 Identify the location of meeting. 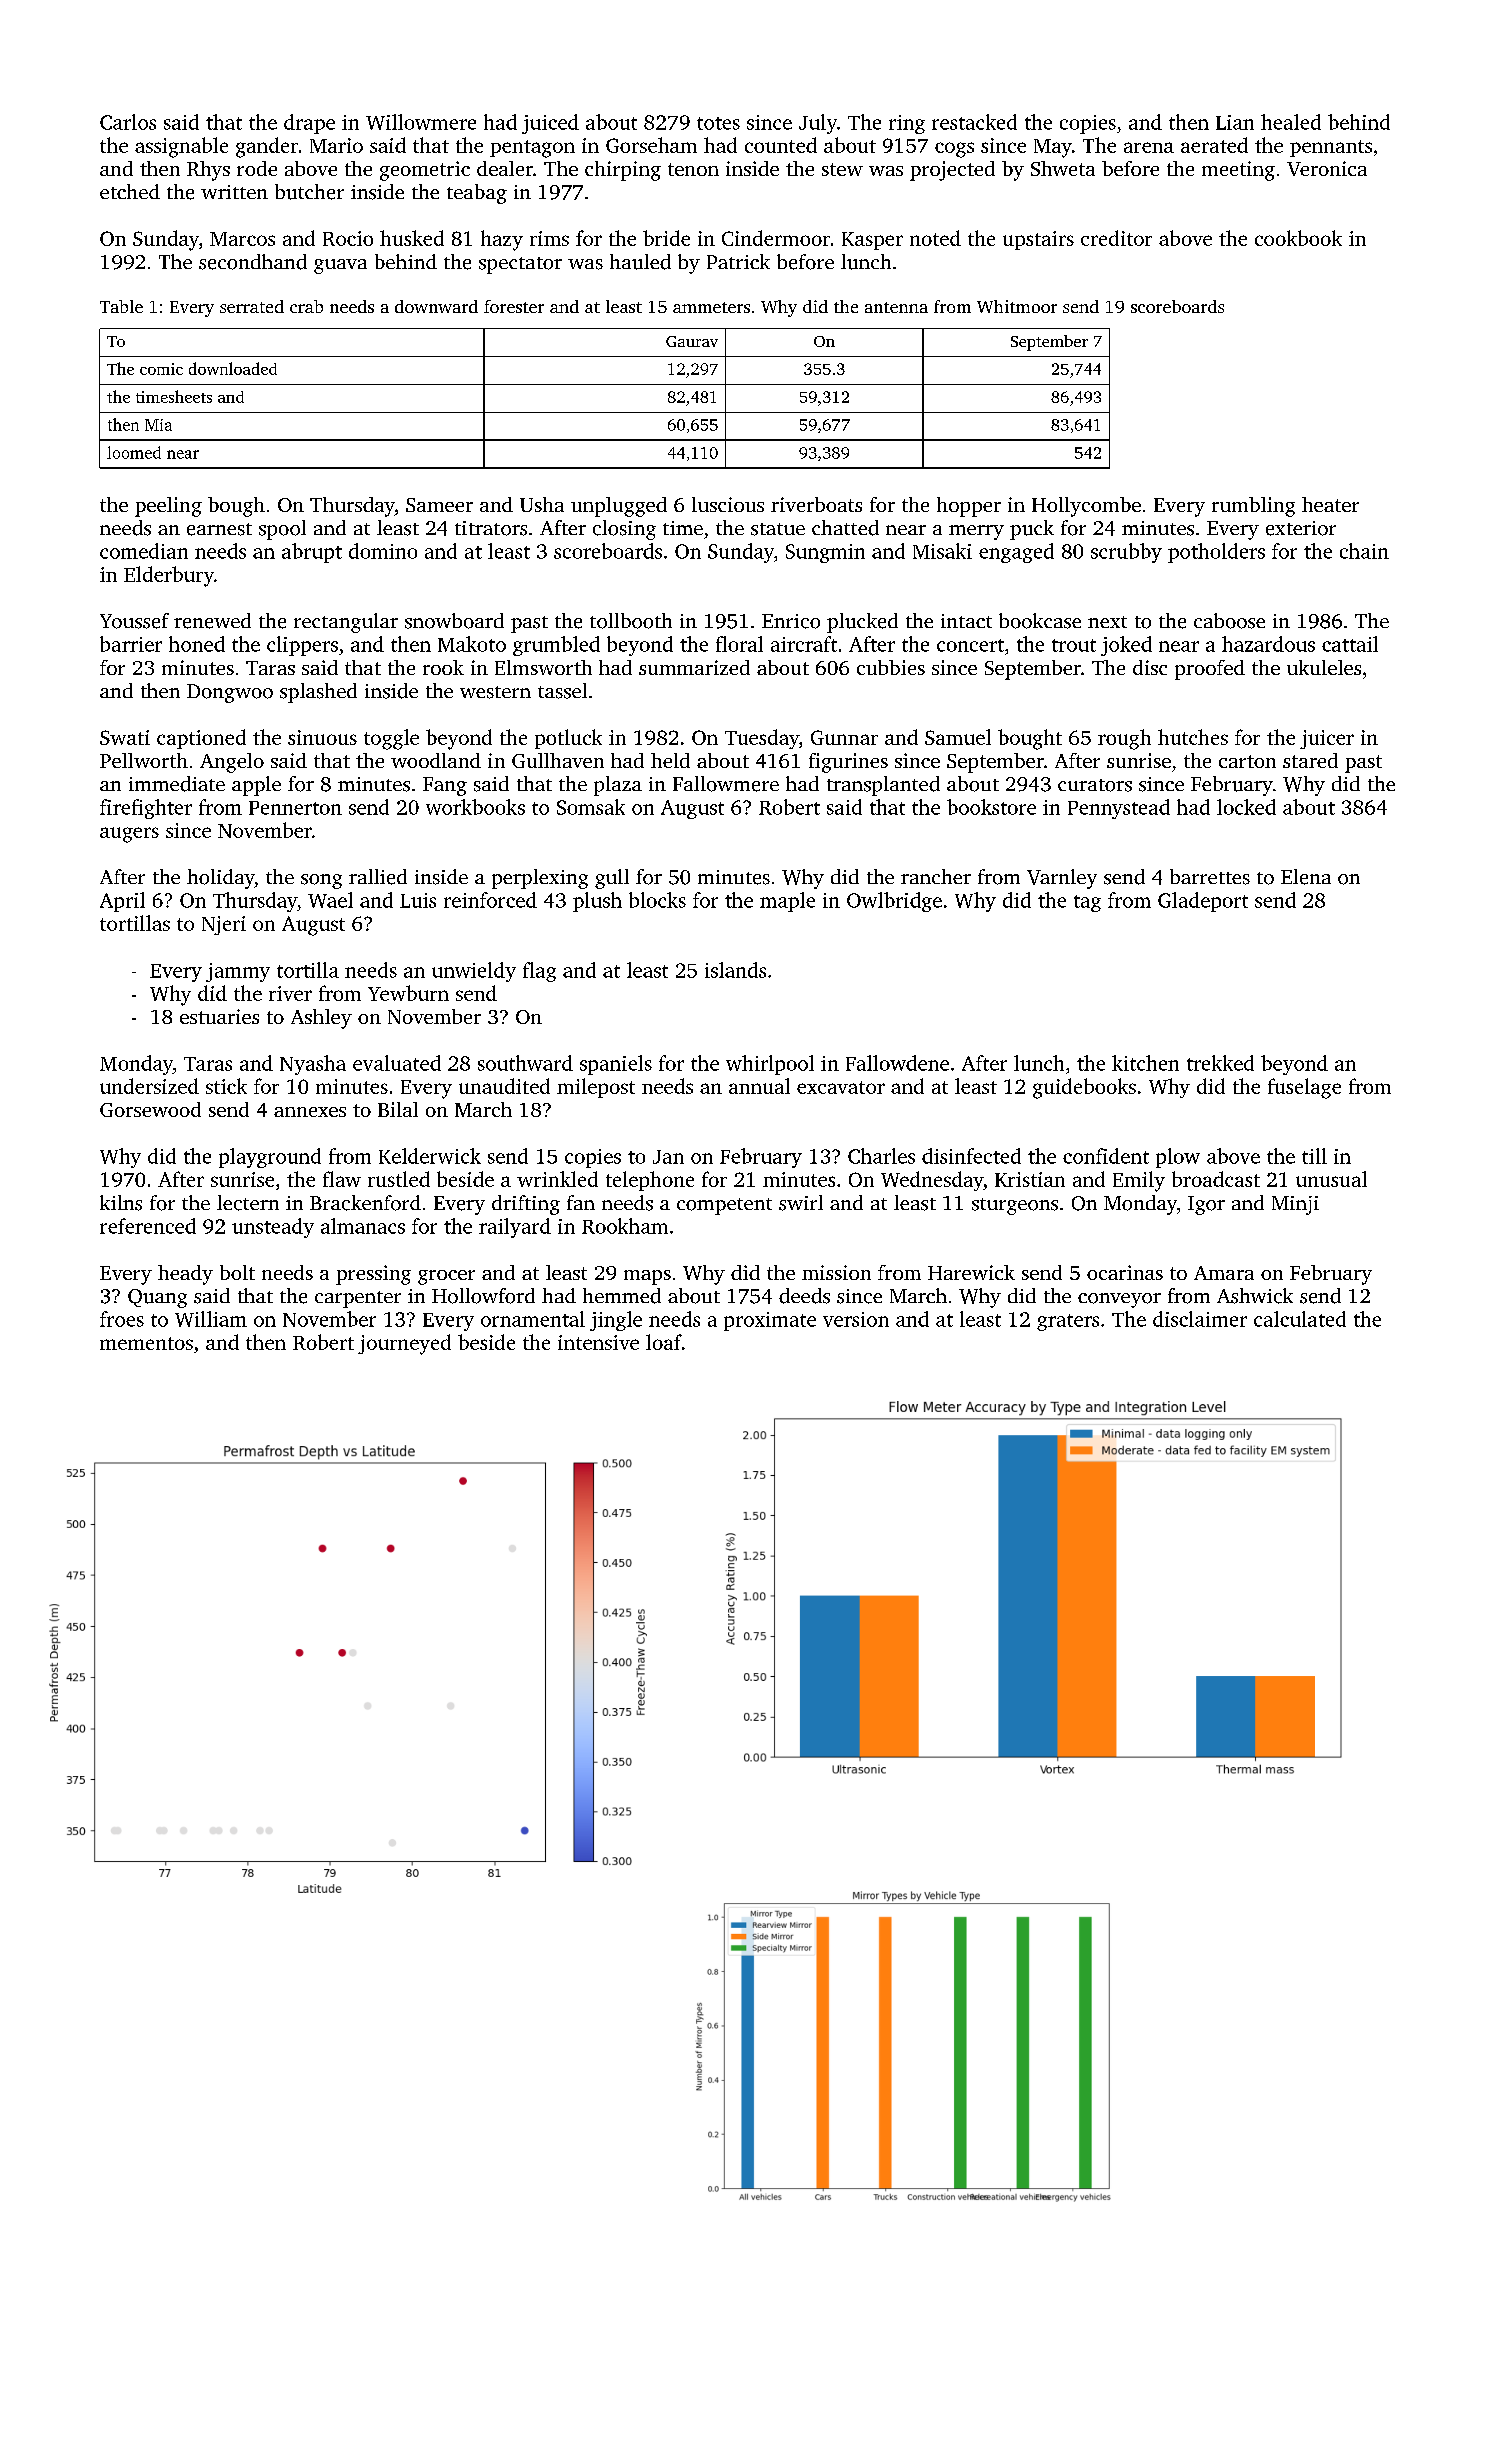
(1238, 171).
